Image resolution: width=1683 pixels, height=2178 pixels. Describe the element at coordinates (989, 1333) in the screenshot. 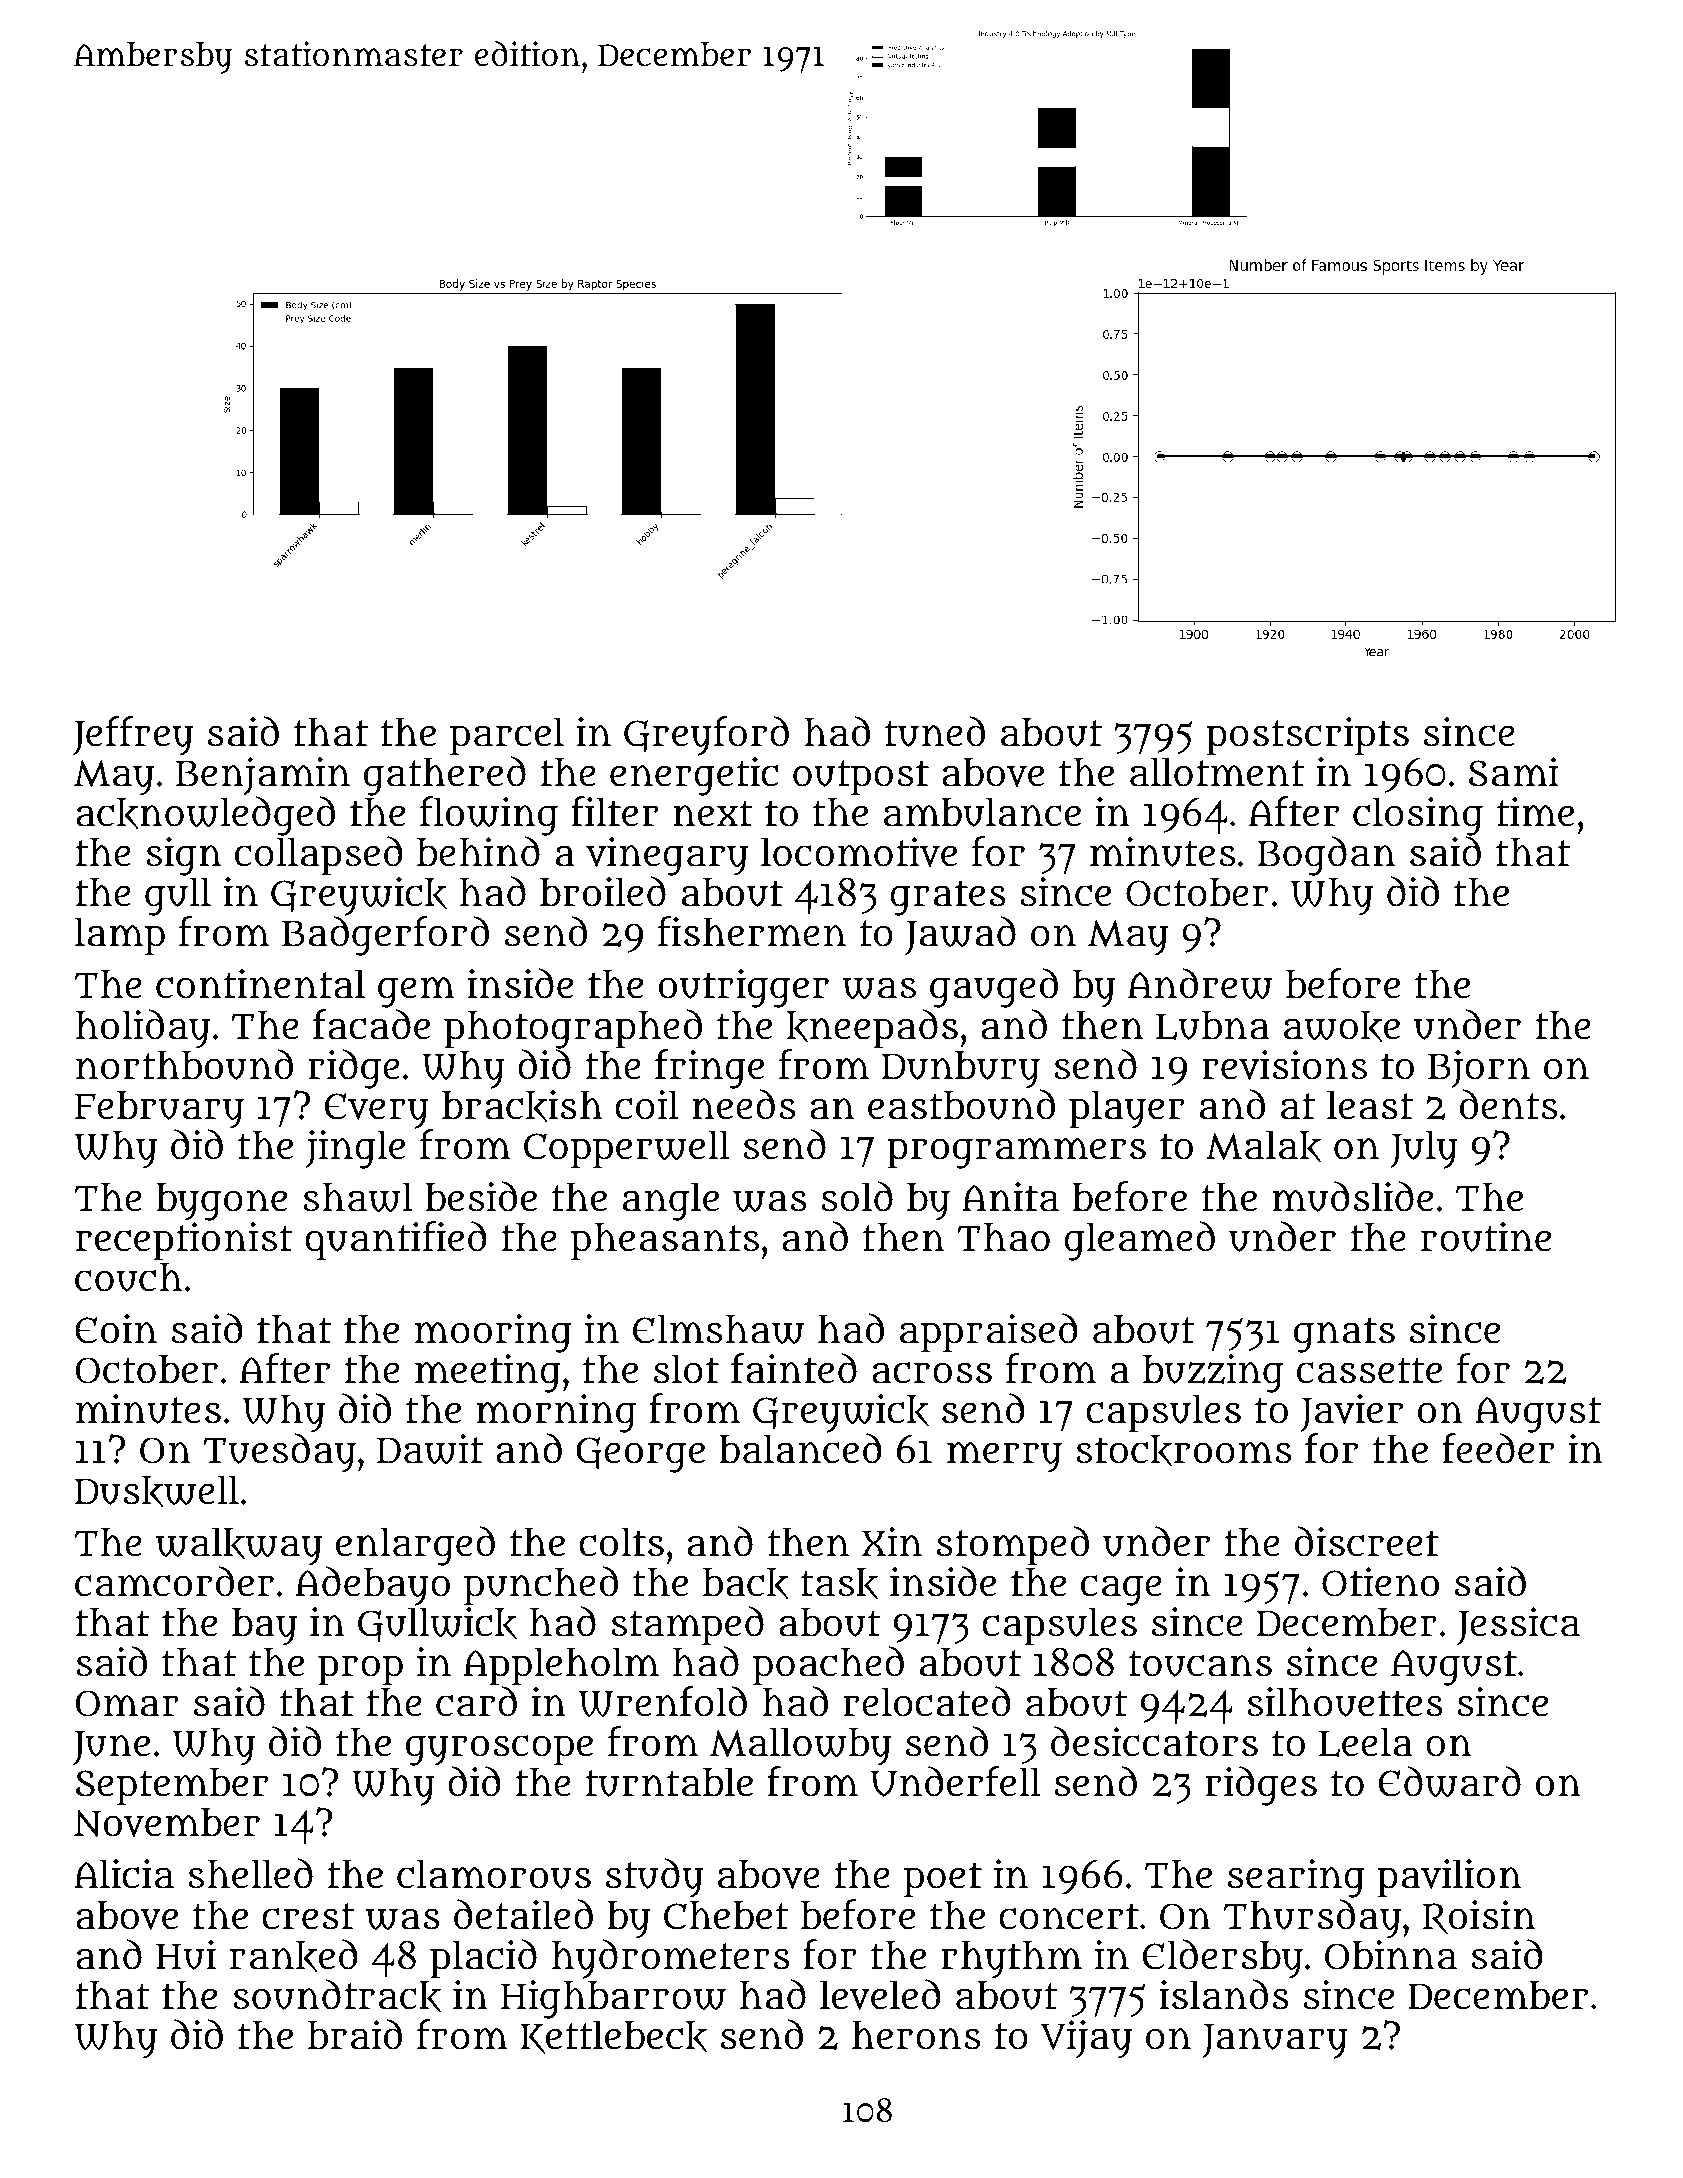

I see `appraised` at that location.
